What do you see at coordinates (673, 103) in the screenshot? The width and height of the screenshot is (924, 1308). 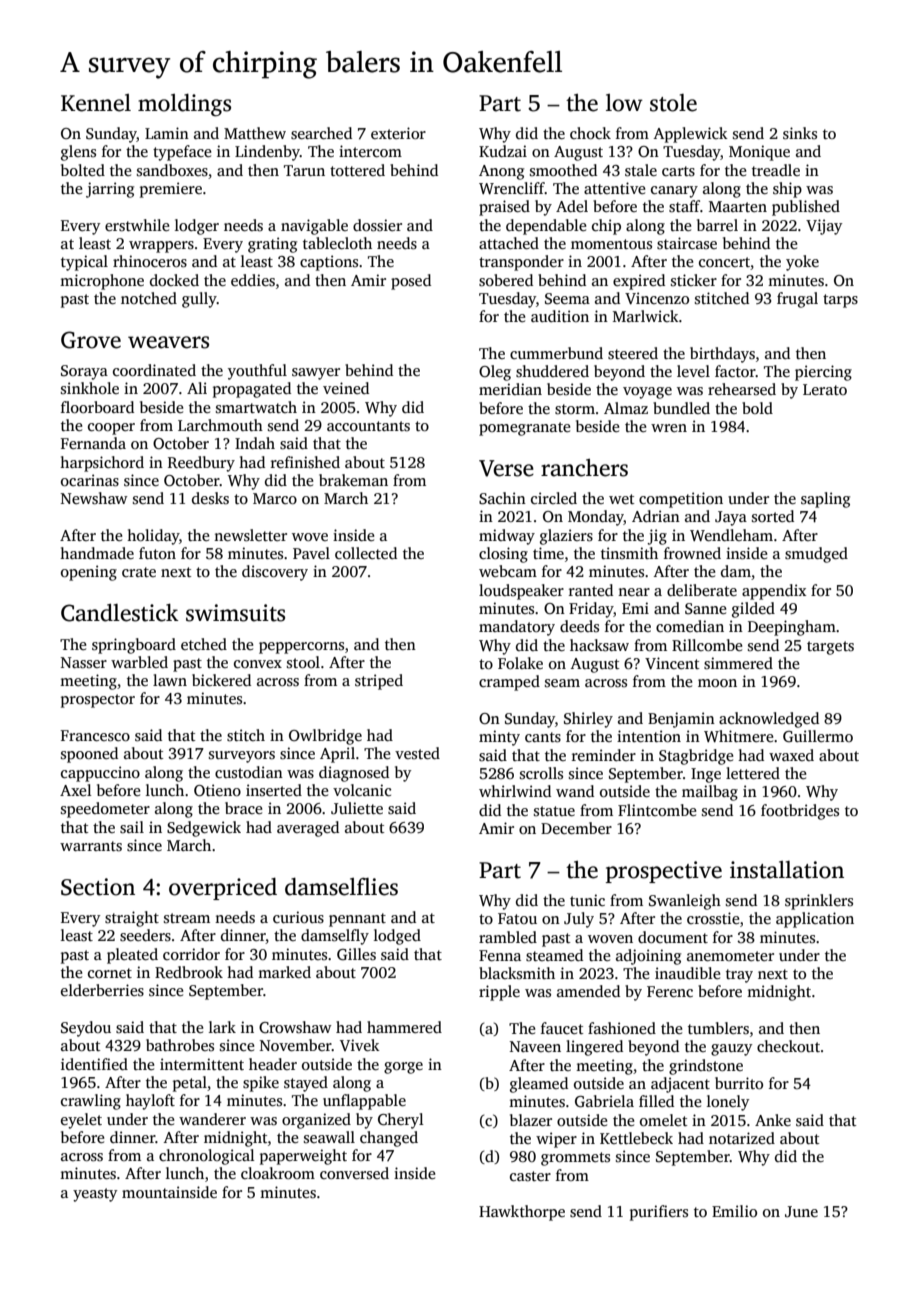 I see `stole` at bounding box center [673, 103].
